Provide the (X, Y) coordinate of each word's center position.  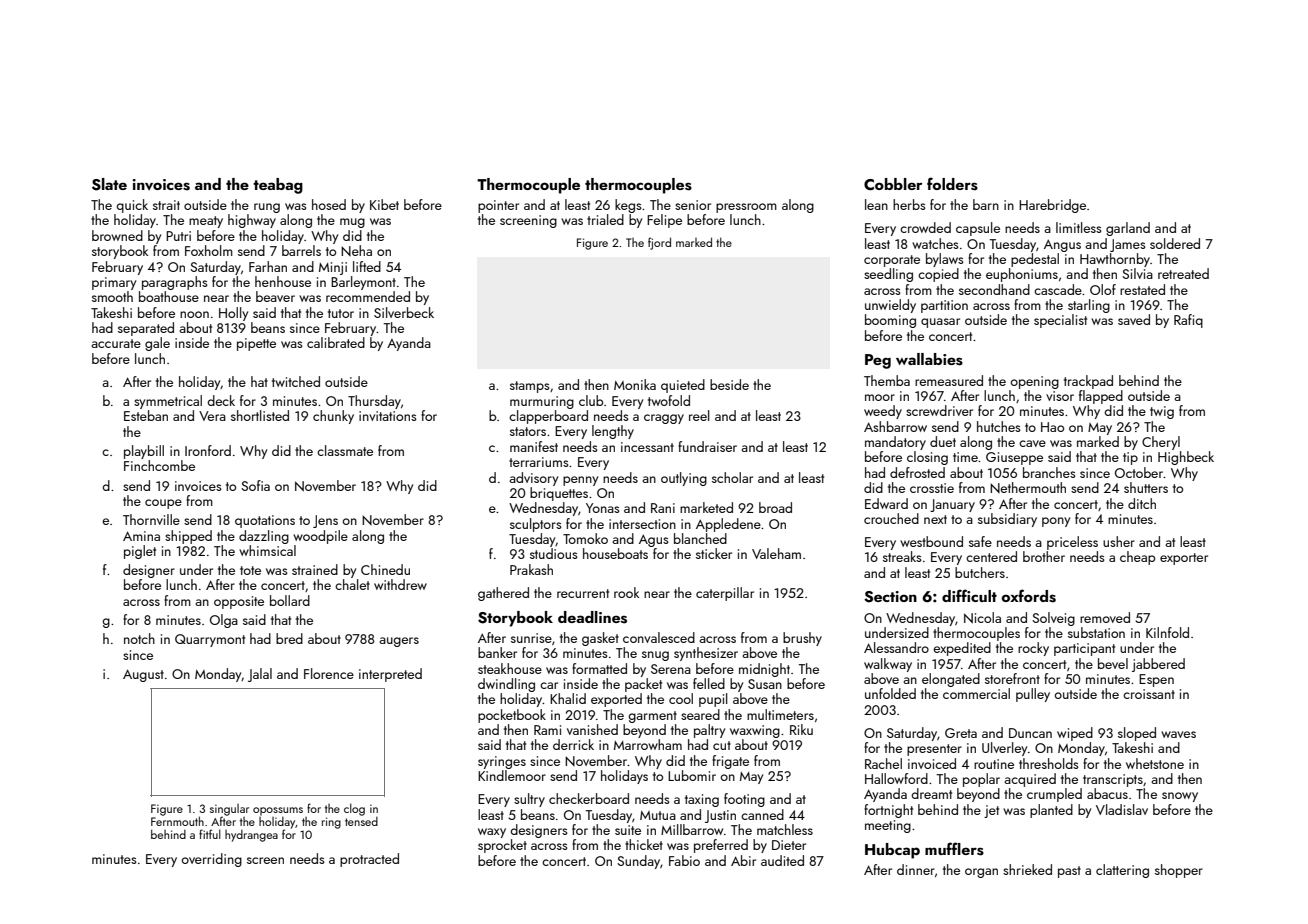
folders (952, 184)
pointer (498, 206)
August (143, 675)
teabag (278, 186)
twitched (296, 381)
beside (729, 384)
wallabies (929, 359)
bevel (1113, 663)
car (549, 685)
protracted (369, 860)
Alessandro (896, 647)
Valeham (776, 553)
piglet (140, 552)
